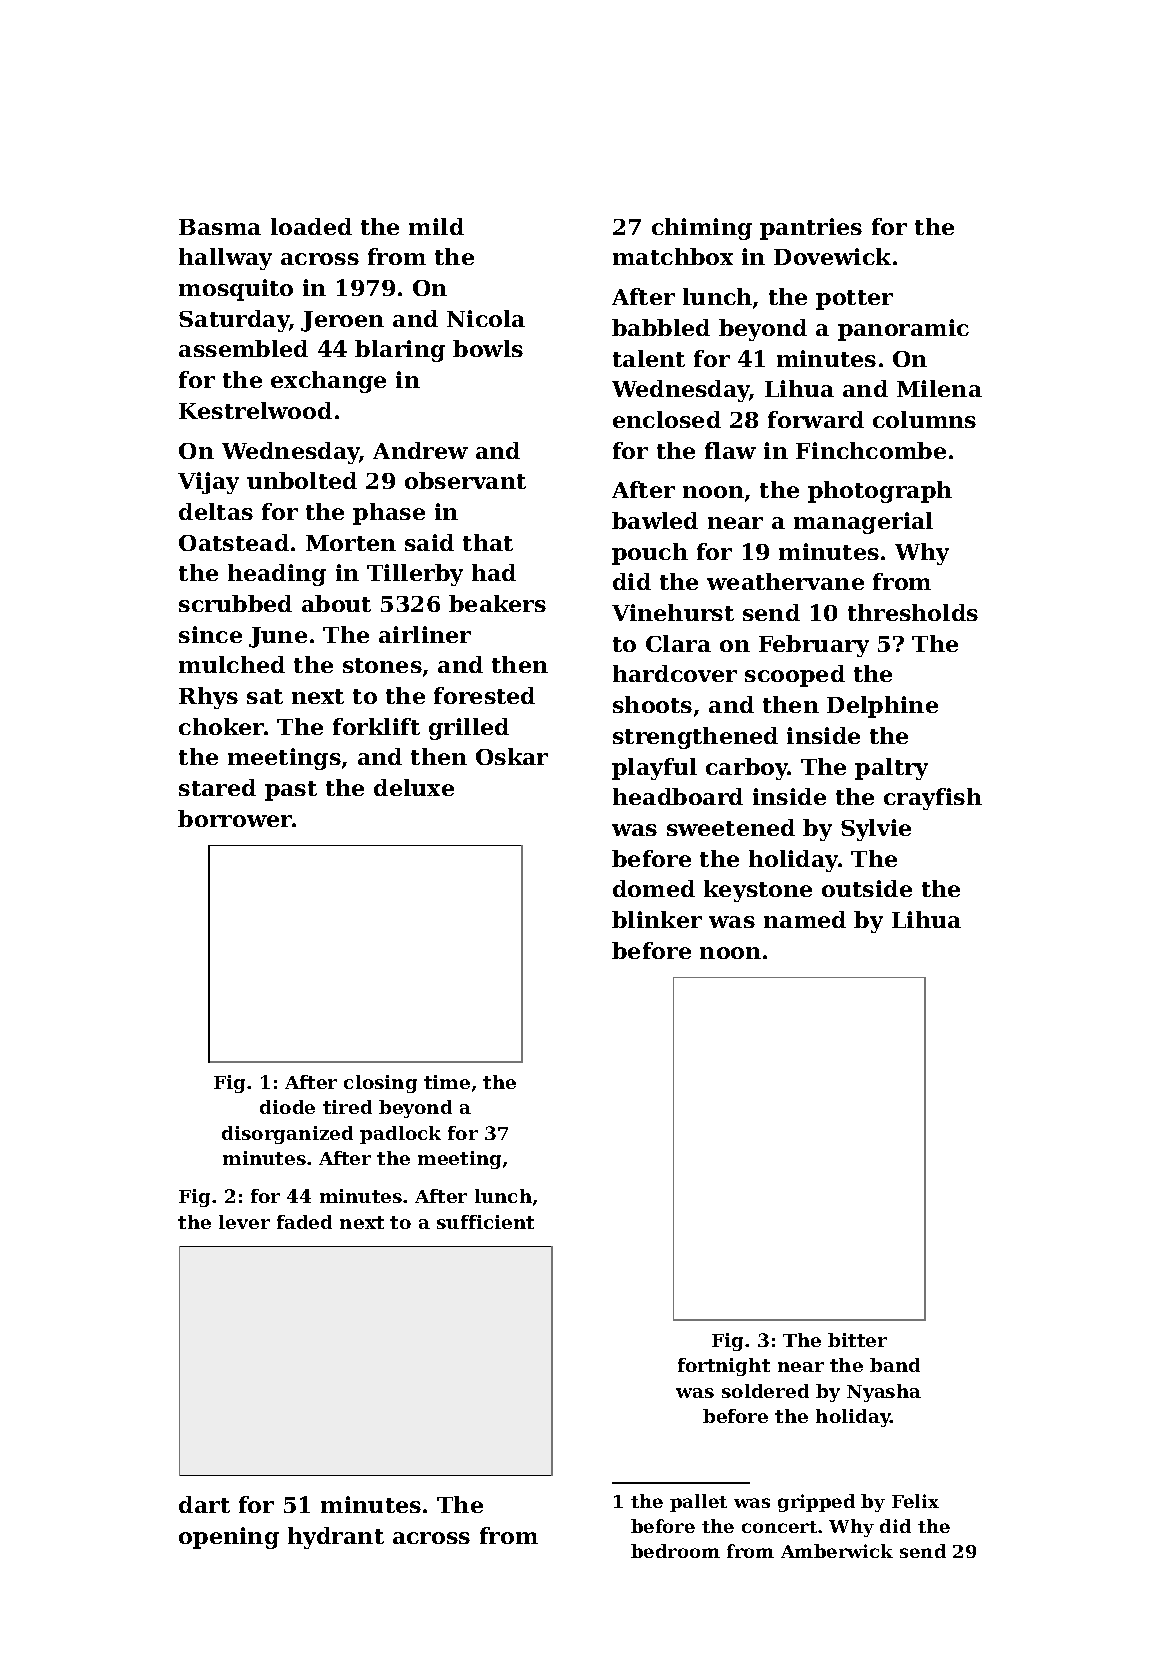 Image resolution: width=1165 pixels, height=1654 pixels. Describe the element at coordinates (678, 643) in the document. I see `Clara` at that location.
